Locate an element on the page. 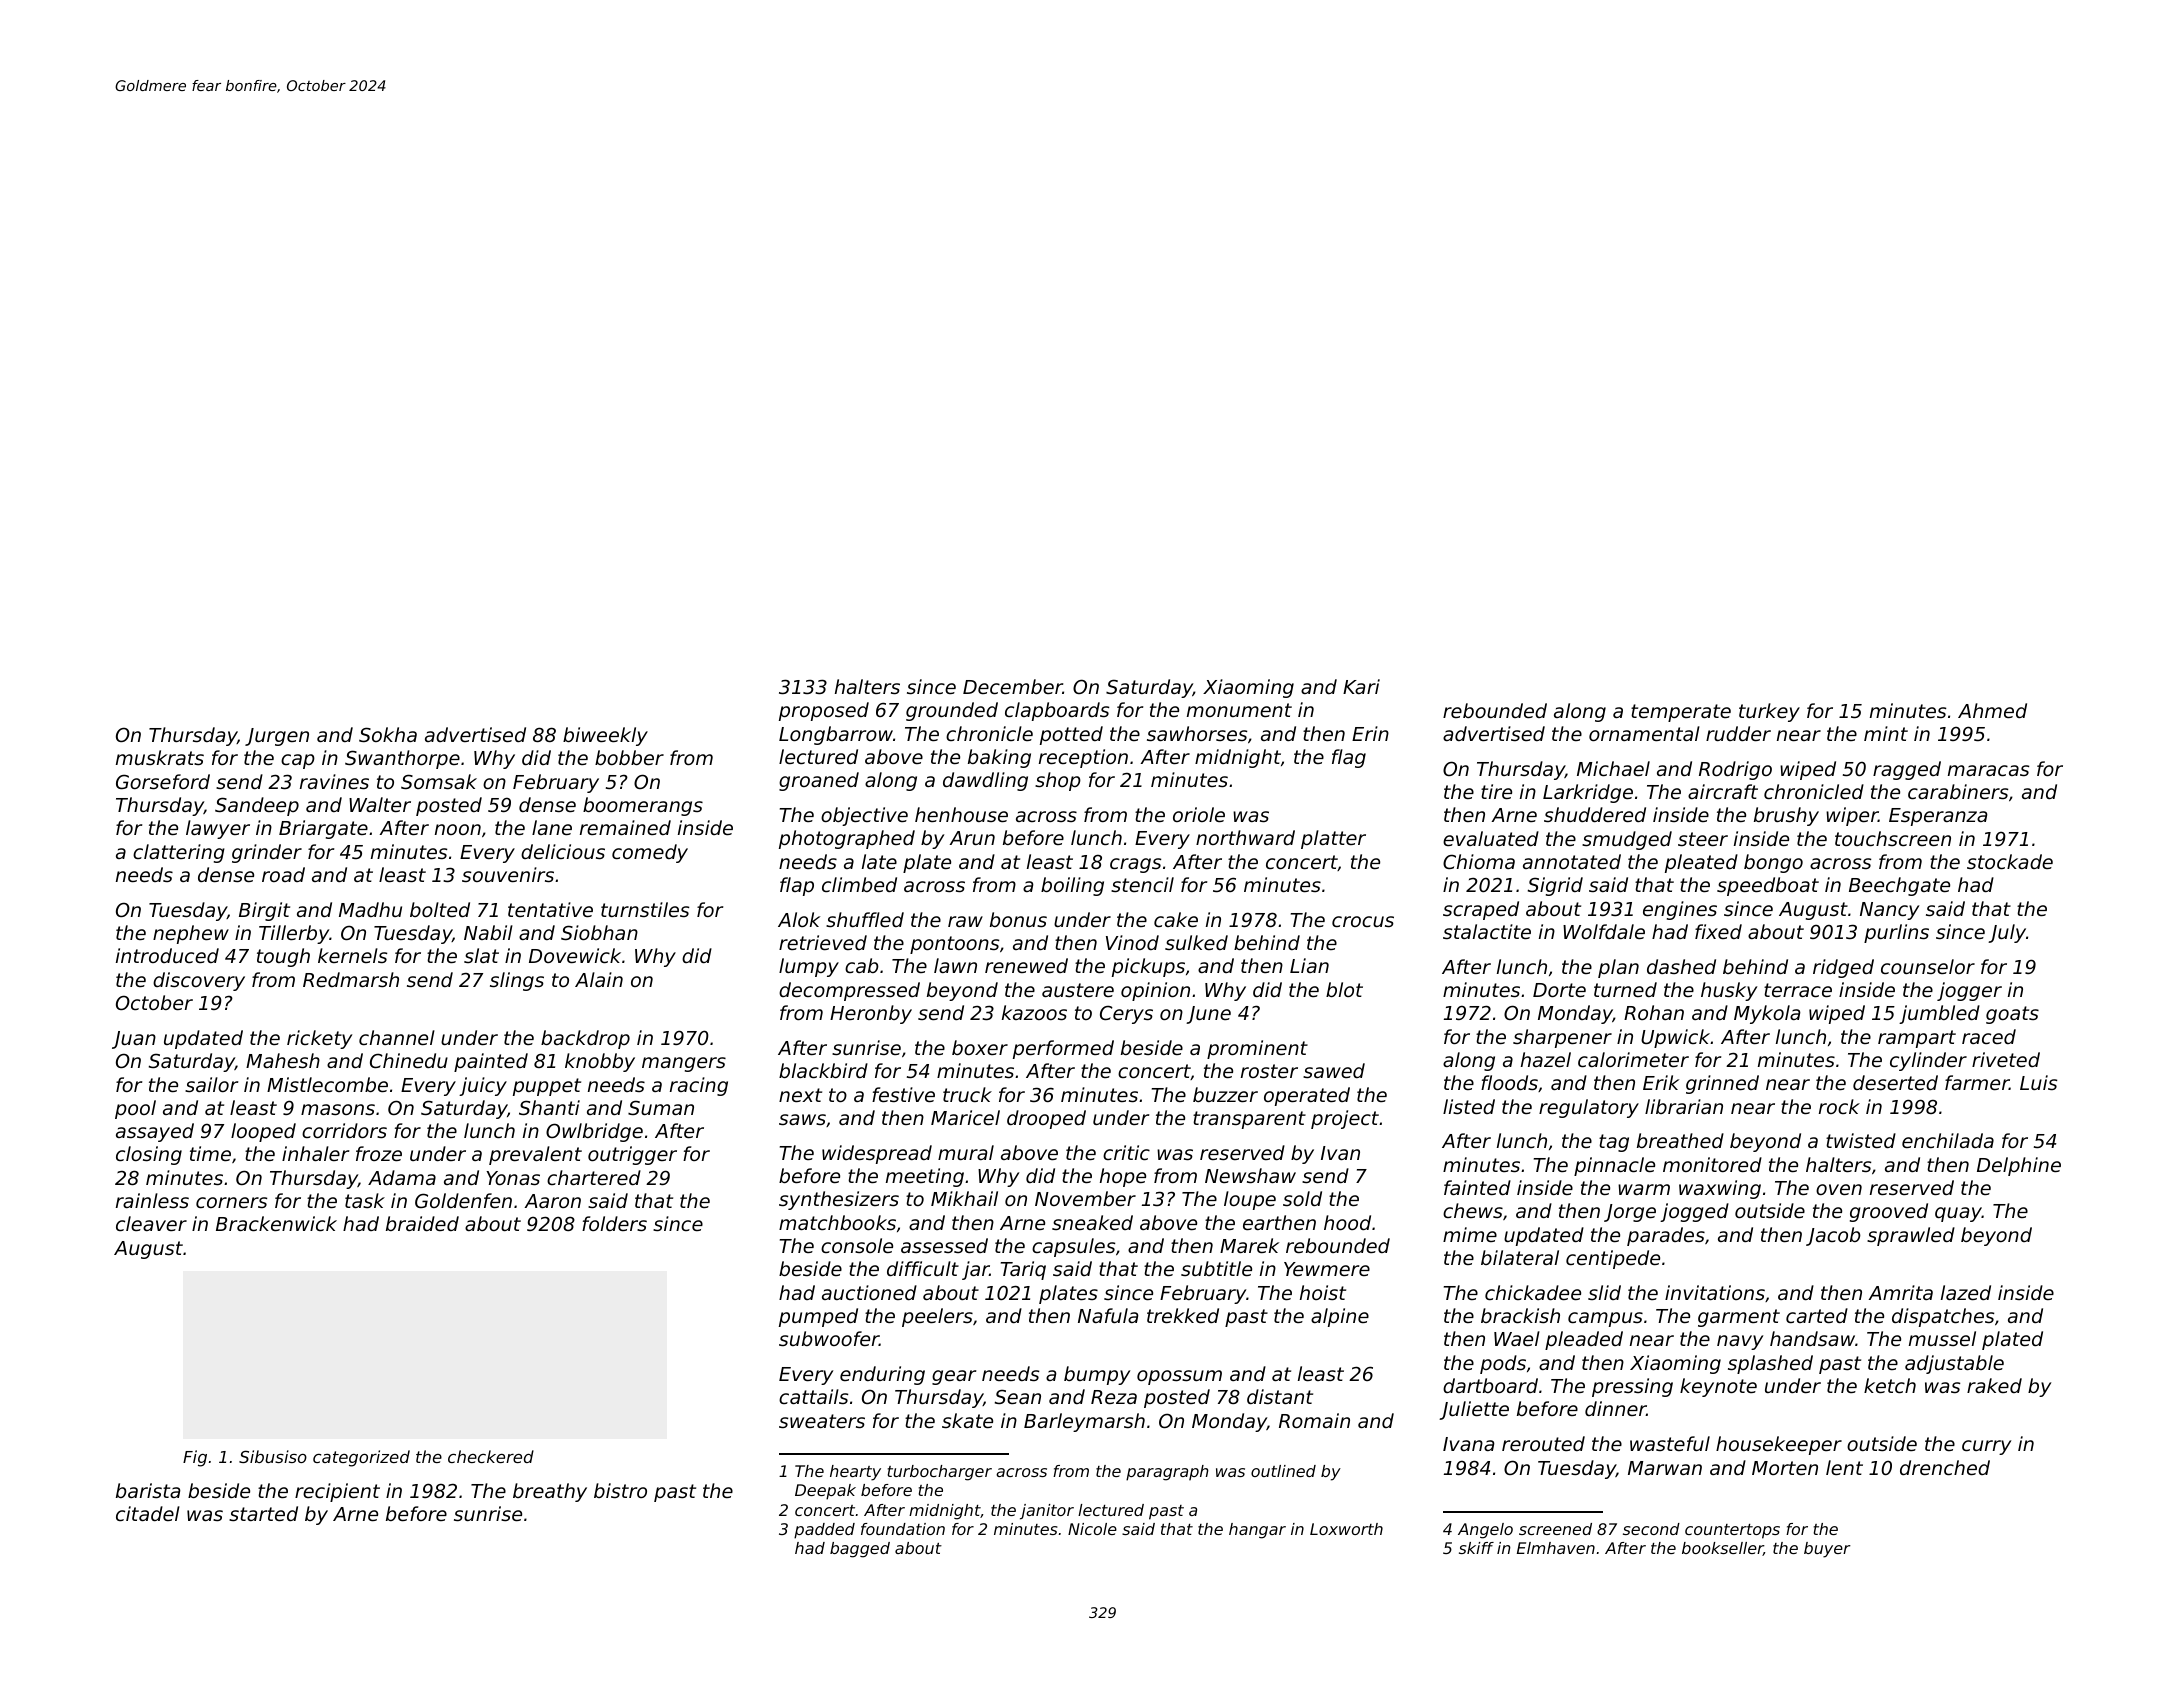  crocus is located at coordinates (1363, 921).
